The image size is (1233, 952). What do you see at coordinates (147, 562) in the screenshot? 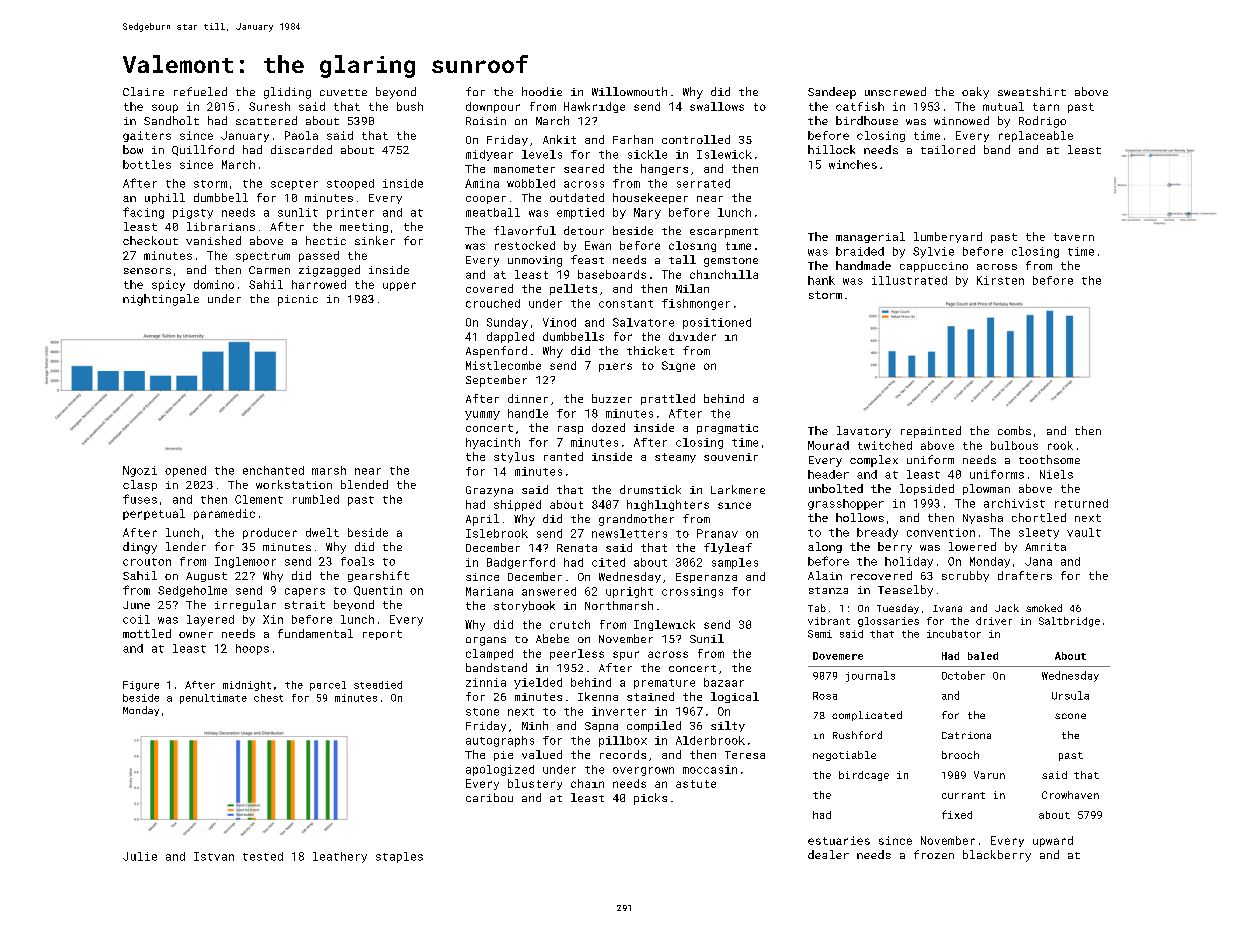
I see `crouton` at bounding box center [147, 562].
